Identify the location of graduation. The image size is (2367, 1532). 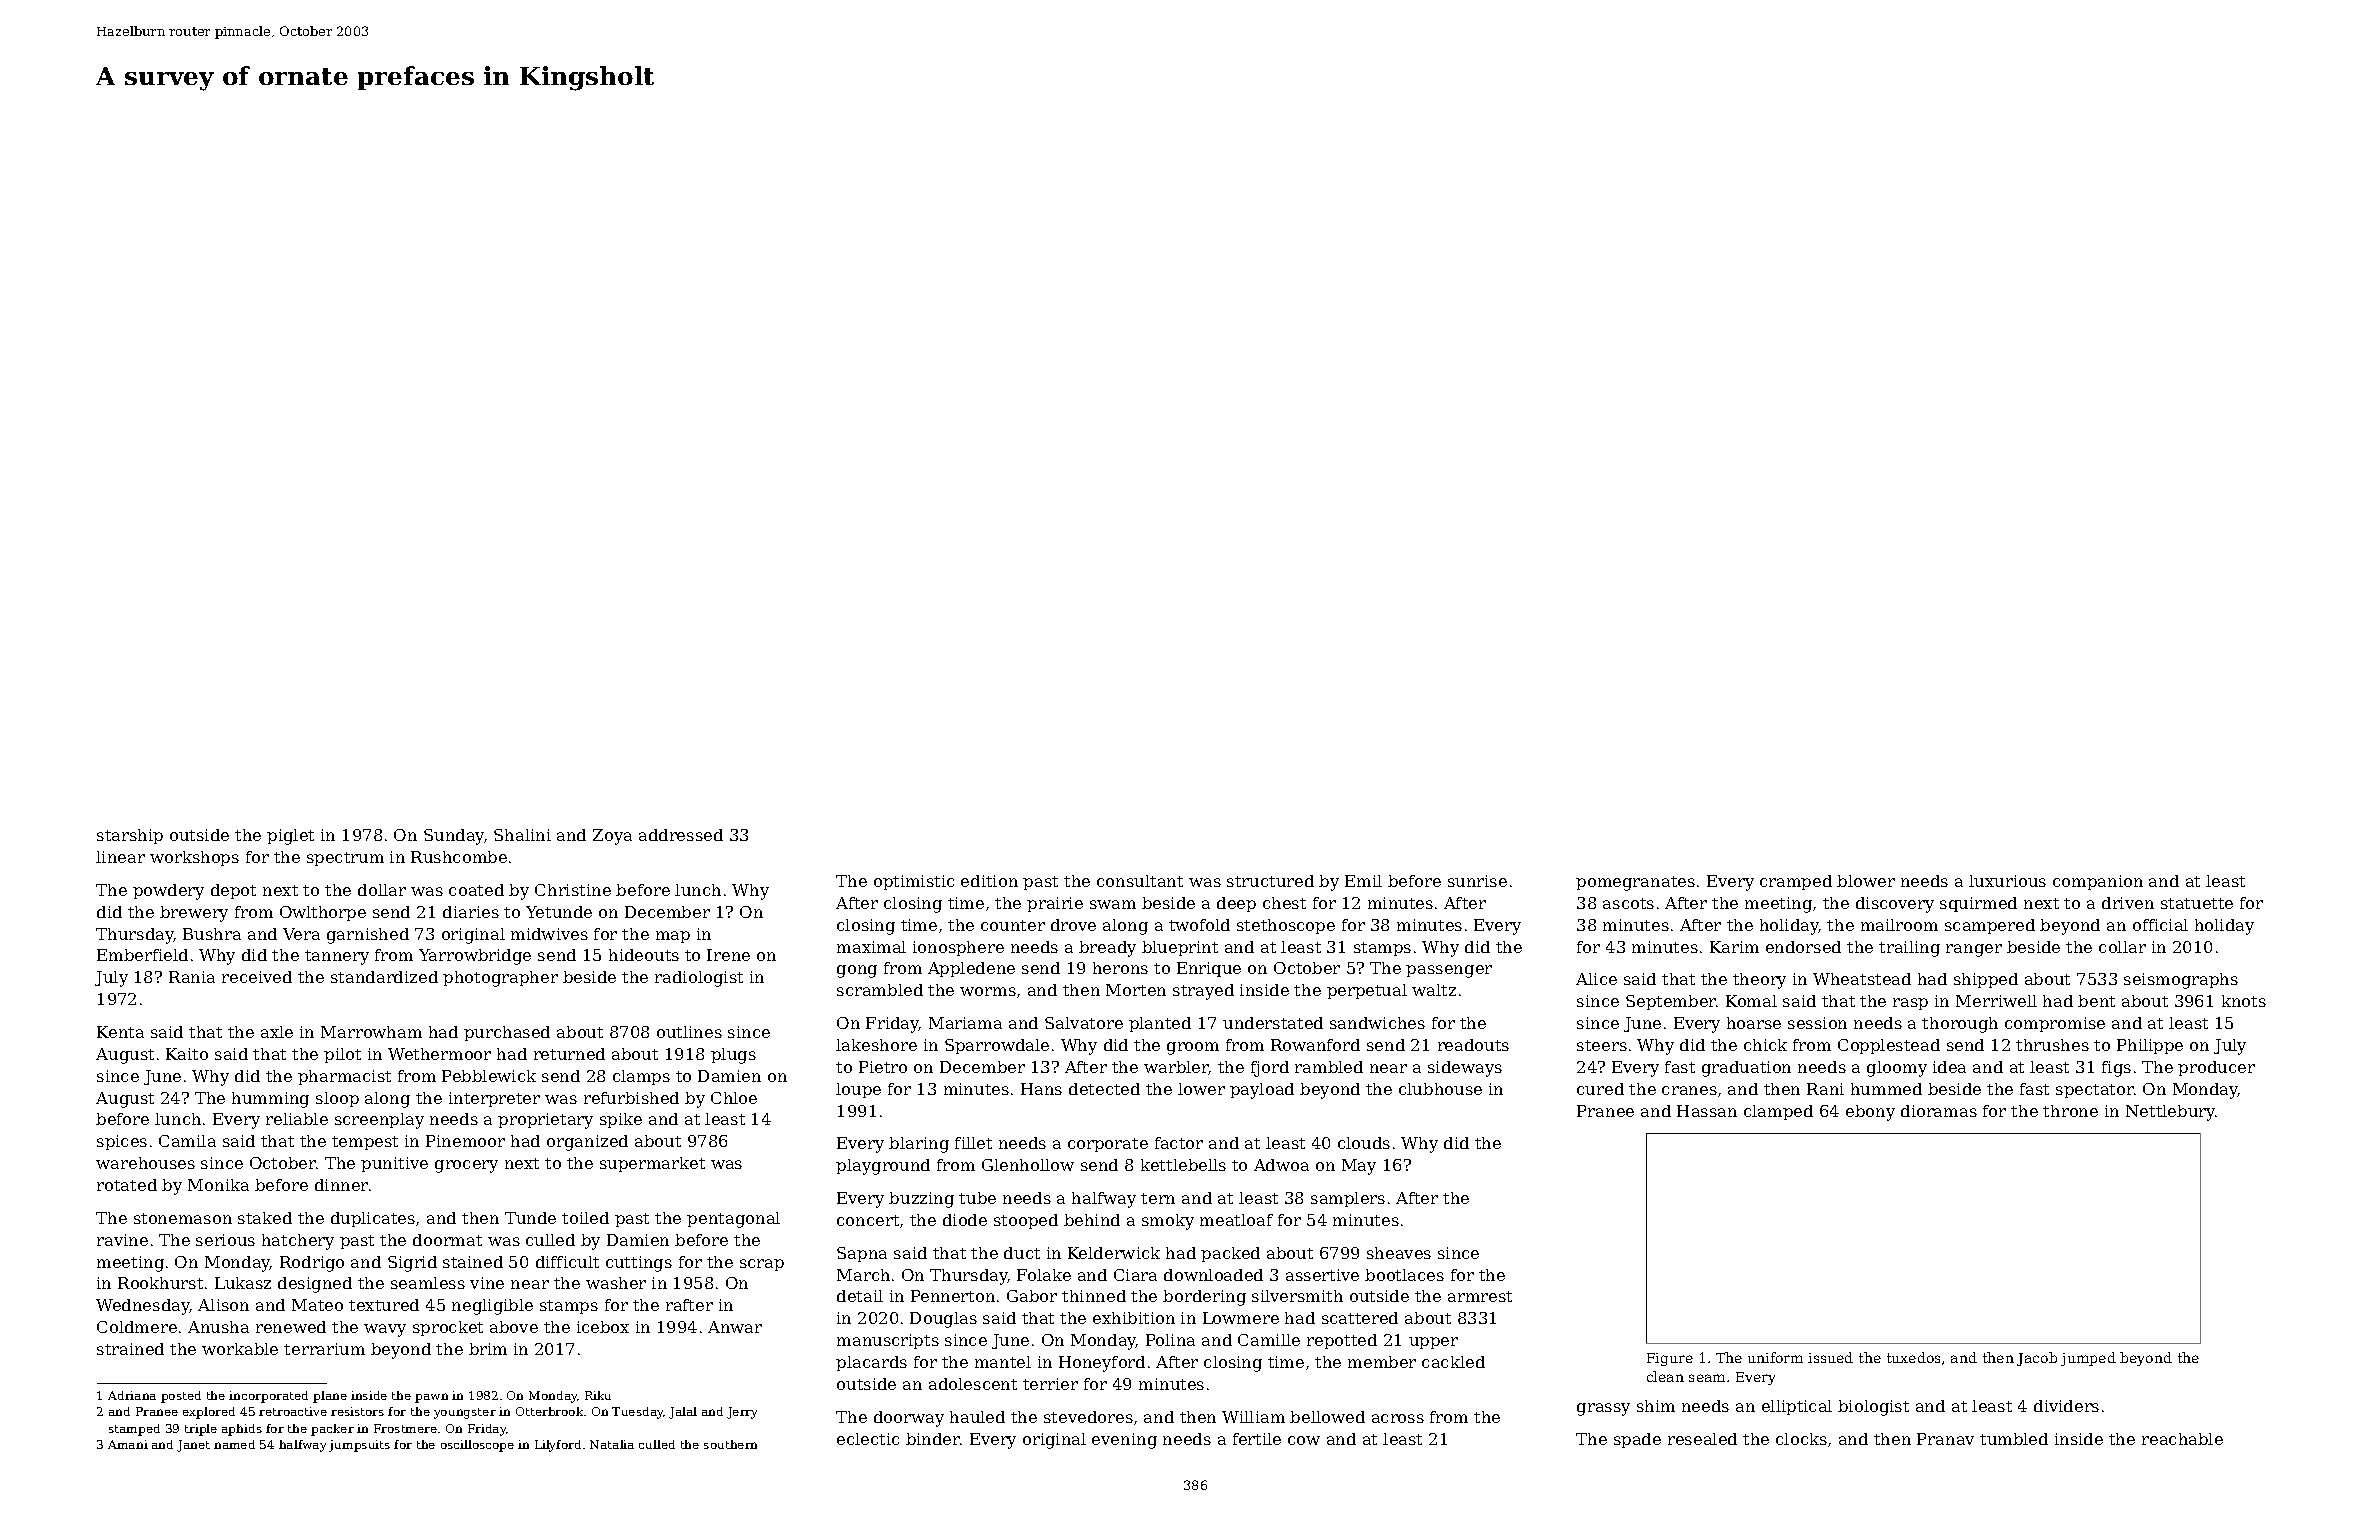
(1746, 1069).
